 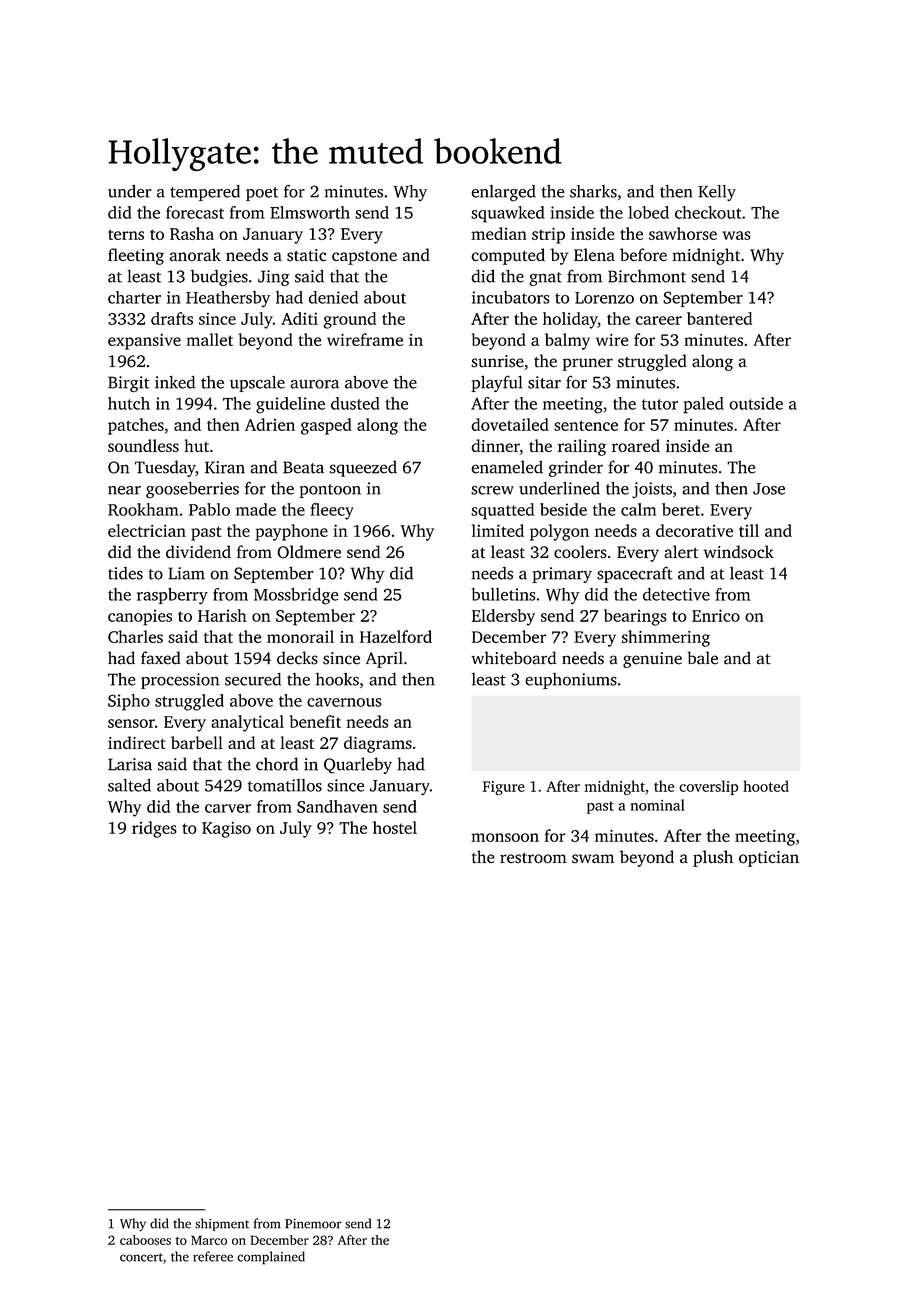 I want to click on referee, so click(x=213, y=1256).
